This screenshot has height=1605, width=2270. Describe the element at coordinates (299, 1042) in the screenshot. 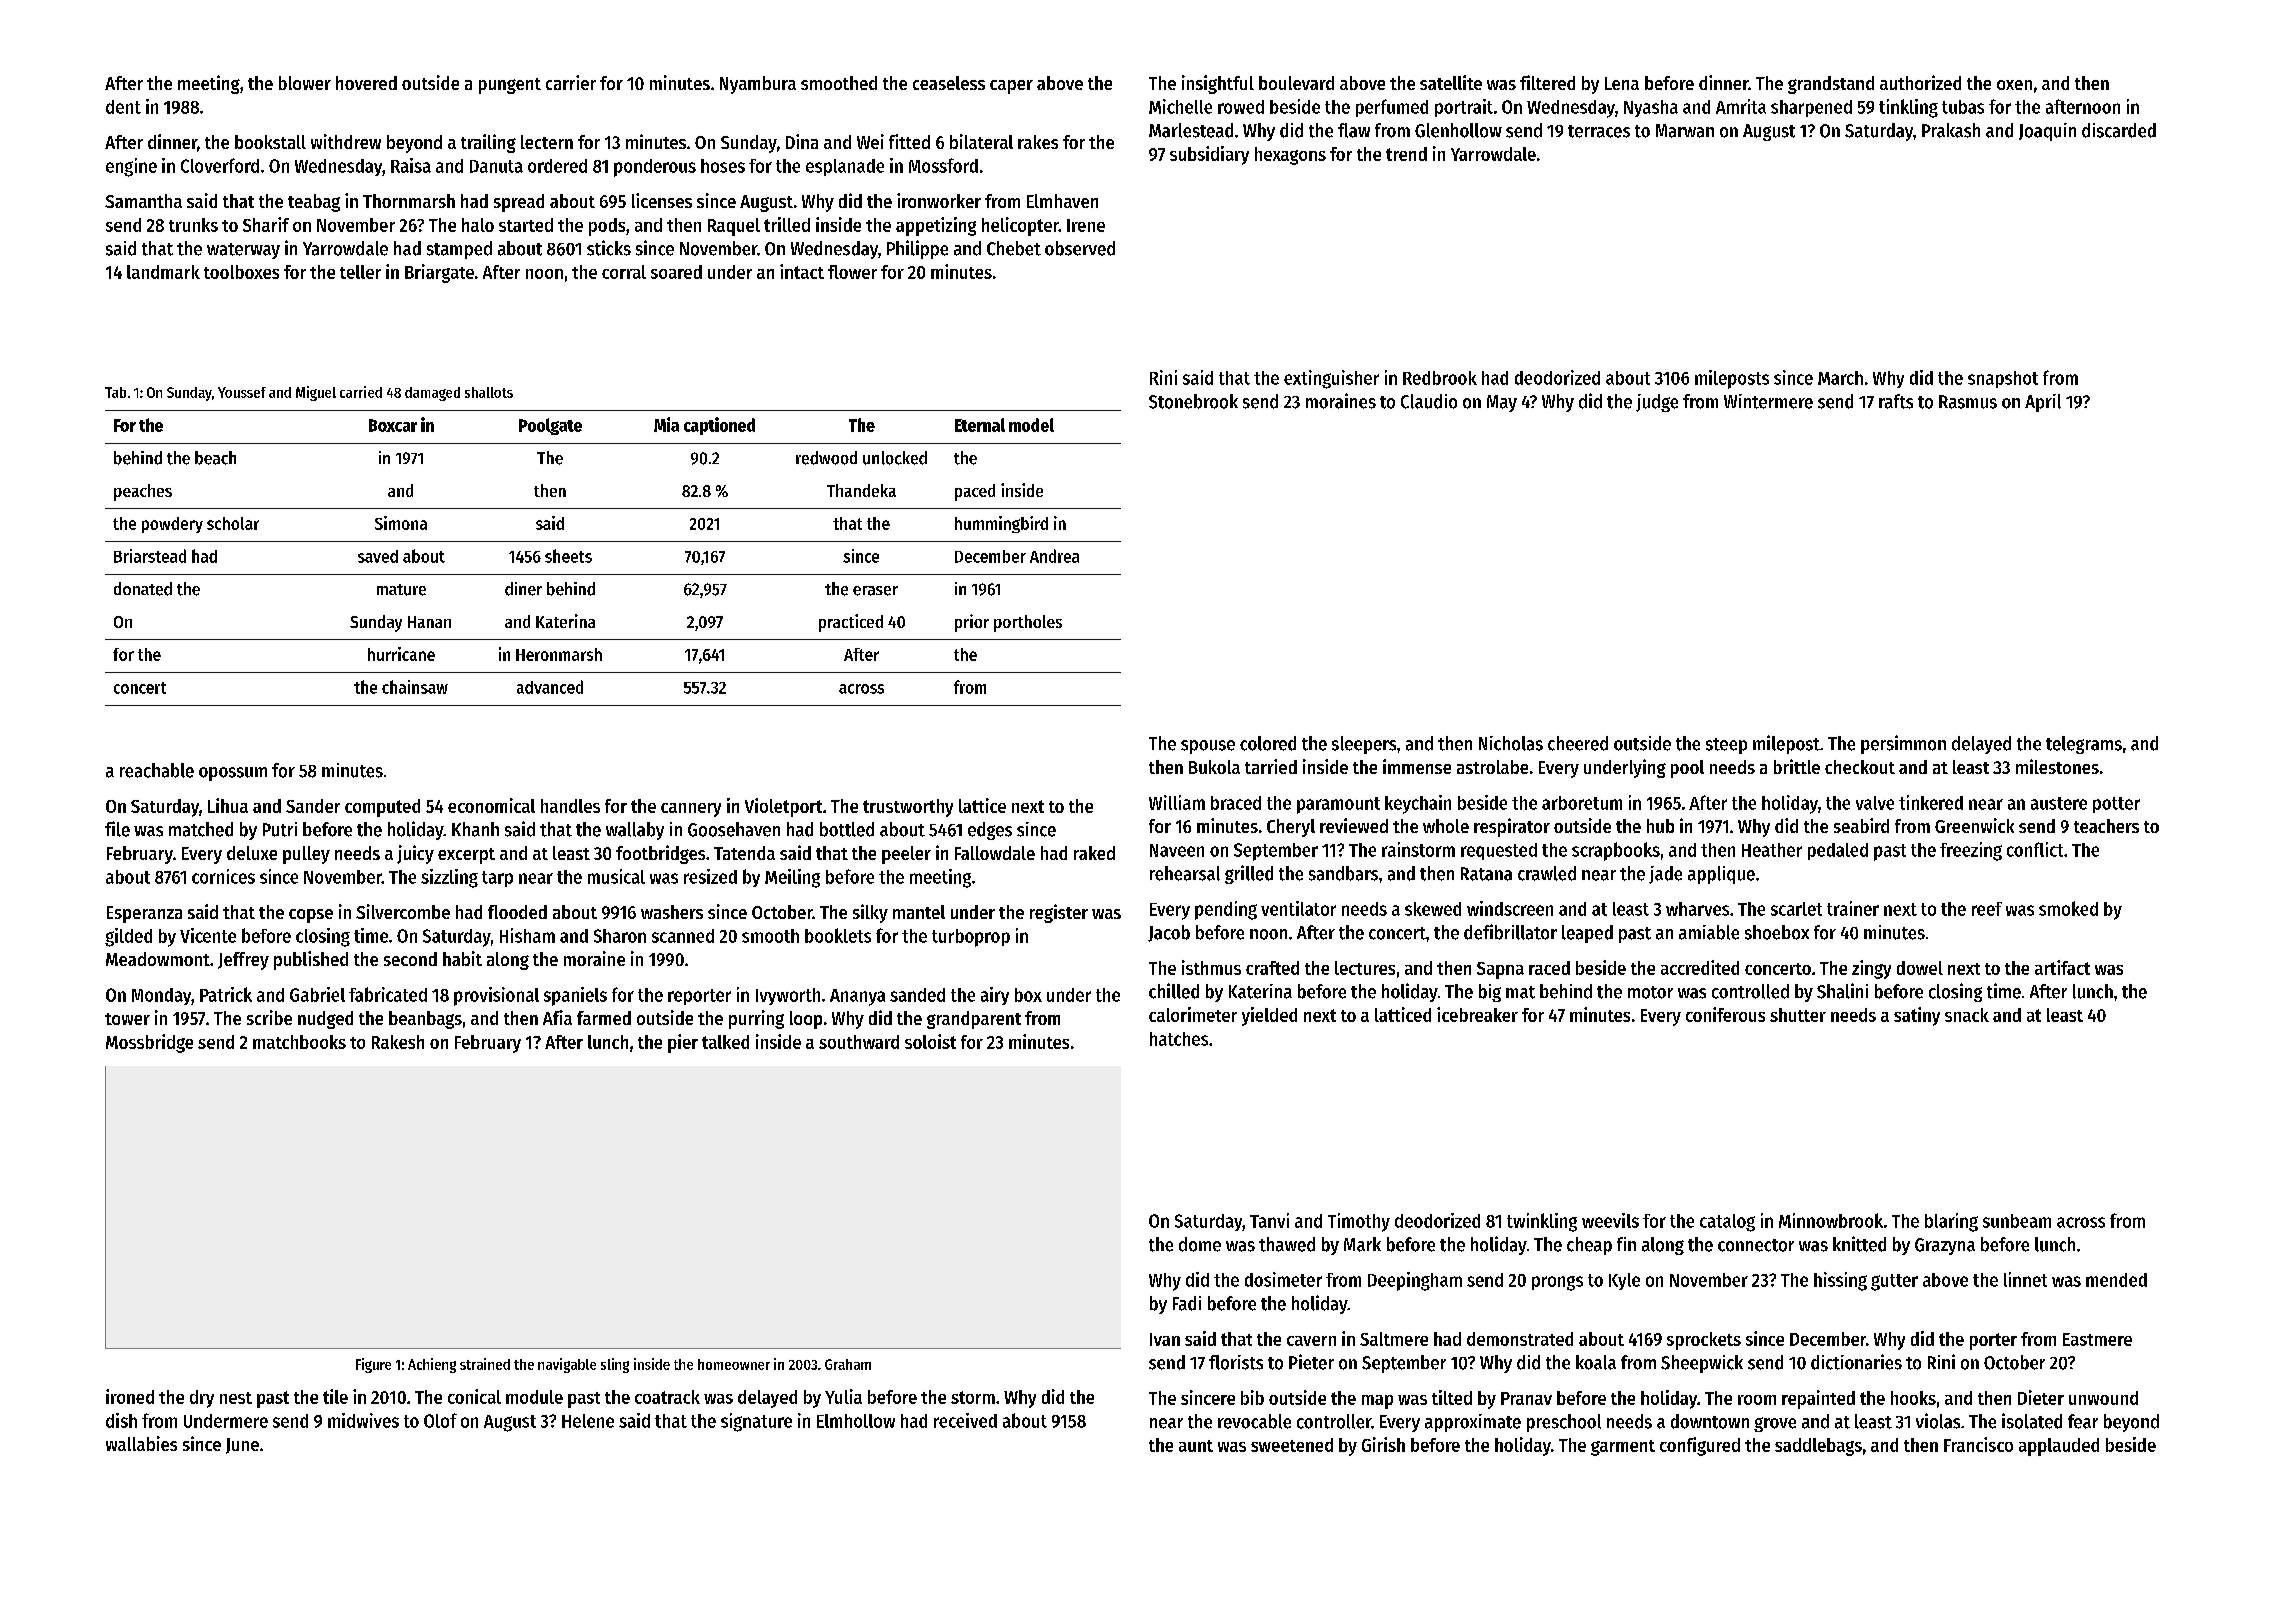

I see `matchbooks` at that location.
